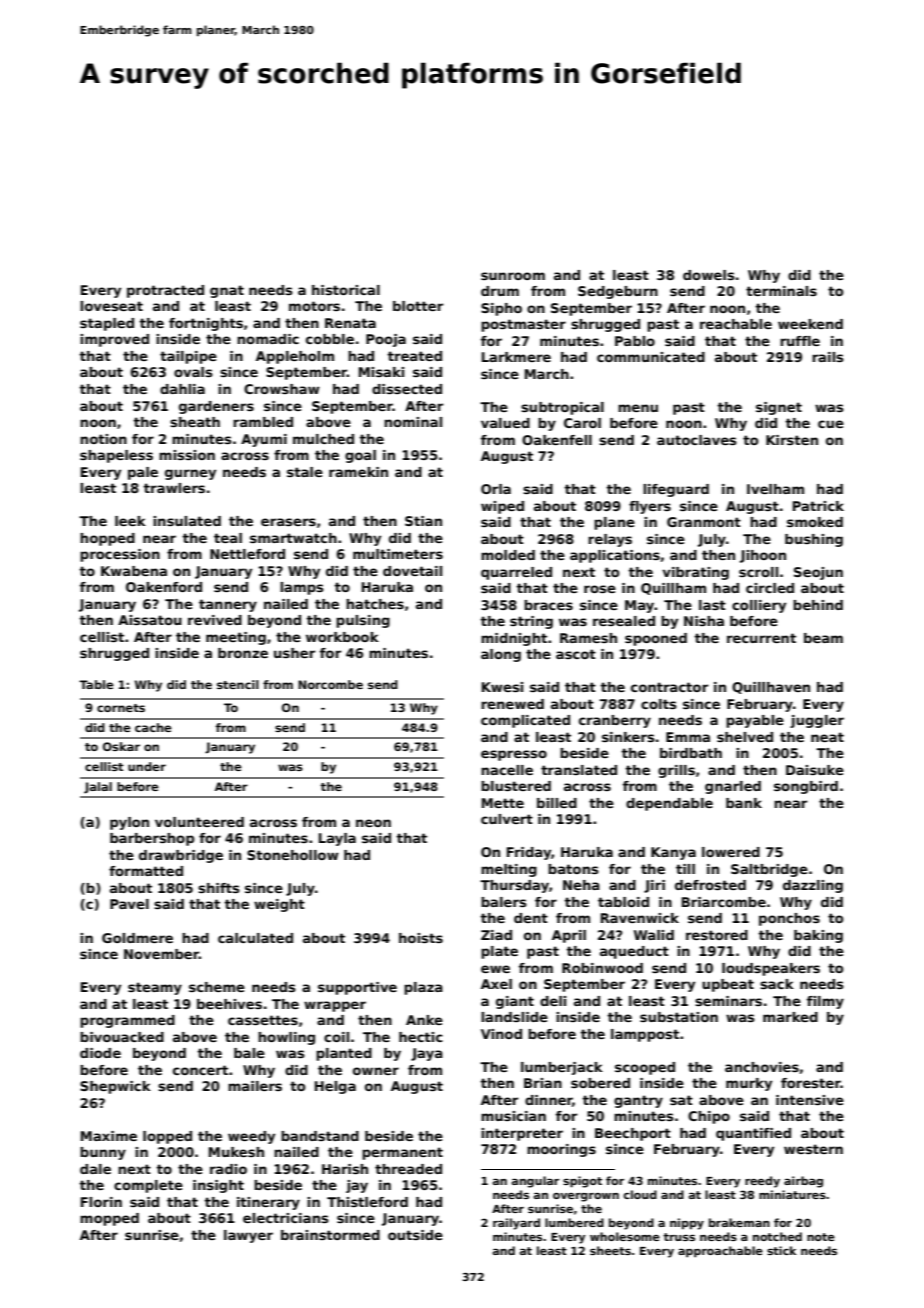 The height and width of the screenshot is (1308, 924). Describe the element at coordinates (122, 1037) in the screenshot. I see `bivouacked` at that location.
